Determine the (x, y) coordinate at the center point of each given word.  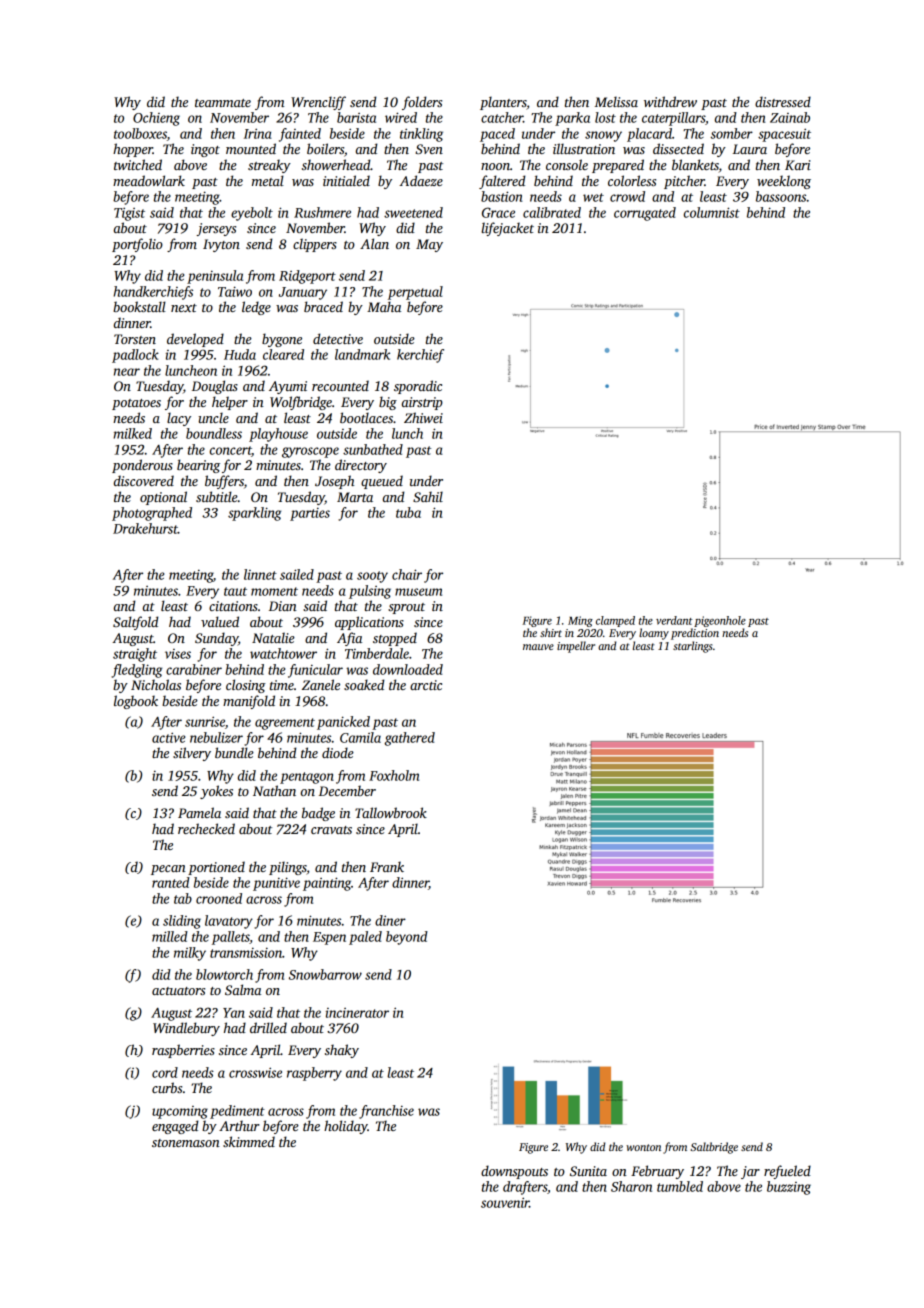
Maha (384, 306)
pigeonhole (720, 621)
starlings (692, 647)
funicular (315, 671)
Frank (387, 866)
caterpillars (673, 119)
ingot (205, 150)
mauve (538, 647)
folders (422, 103)
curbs (167, 1087)
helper (230, 403)
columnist (712, 212)
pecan (168, 870)
